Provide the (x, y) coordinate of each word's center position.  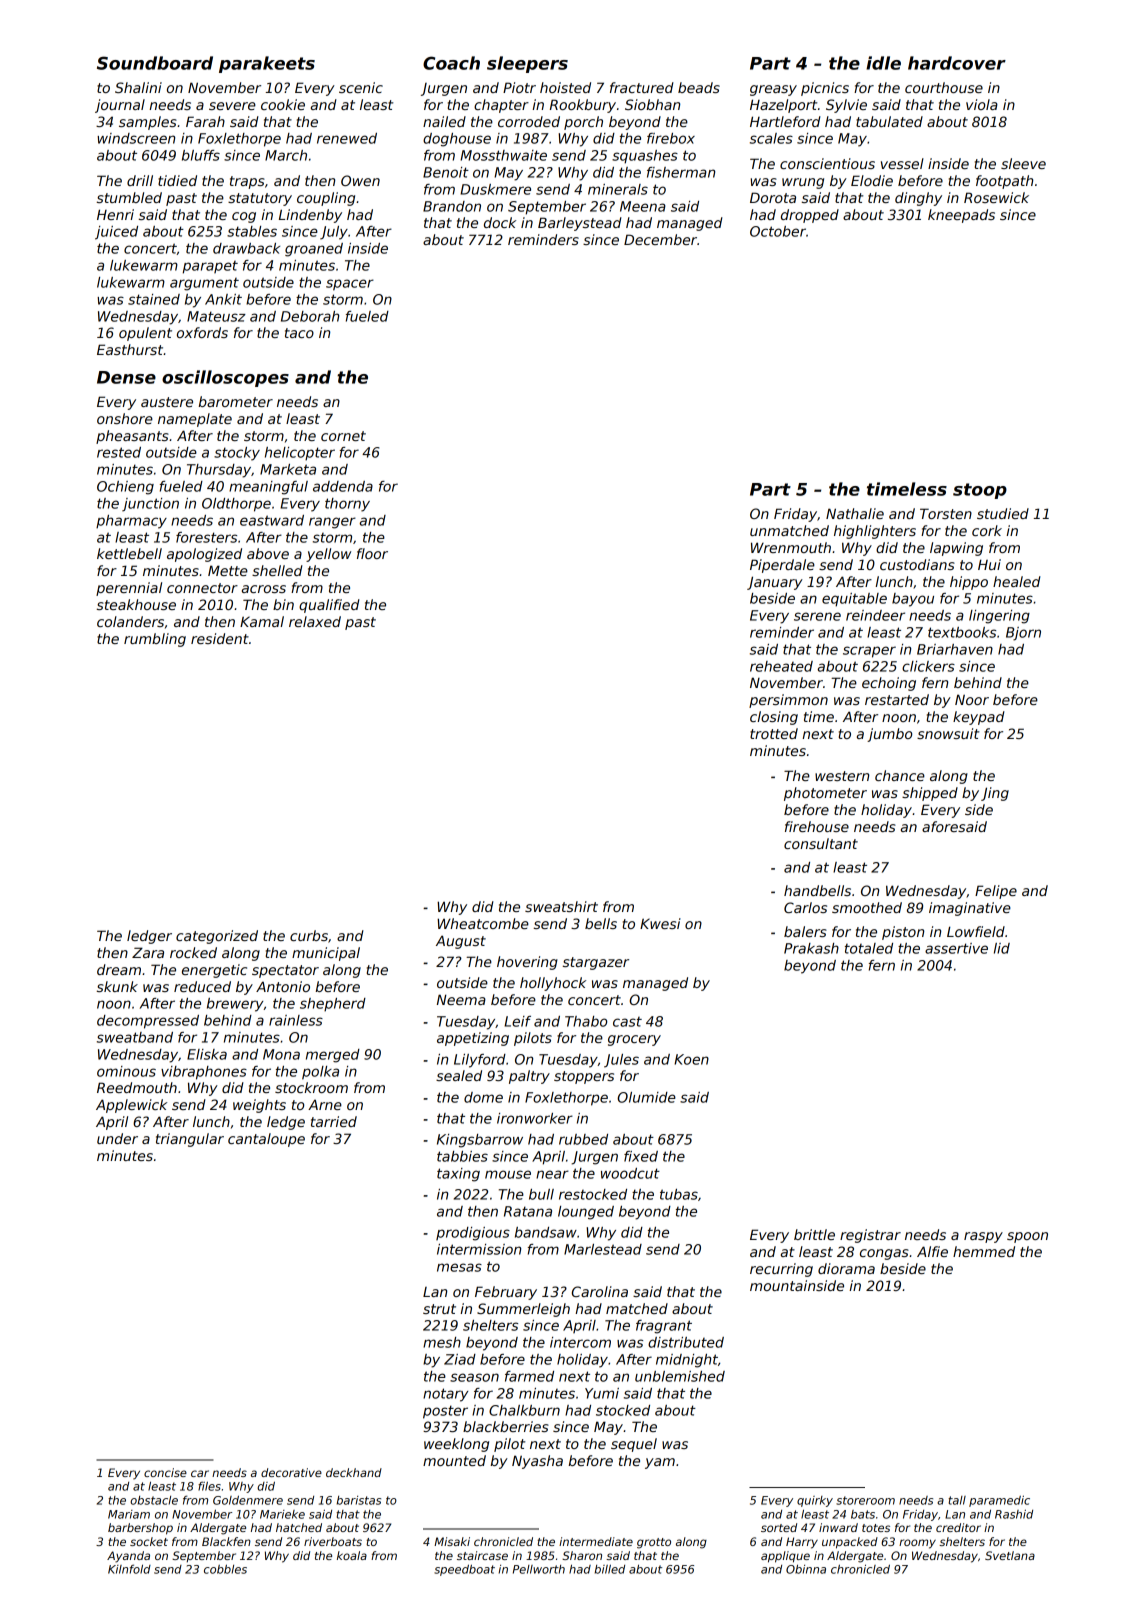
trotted (774, 733)
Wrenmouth (791, 547)
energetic (214, 971)
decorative (291, 1472)
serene (817, 616)
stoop (980, 491)
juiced (116, 233)
